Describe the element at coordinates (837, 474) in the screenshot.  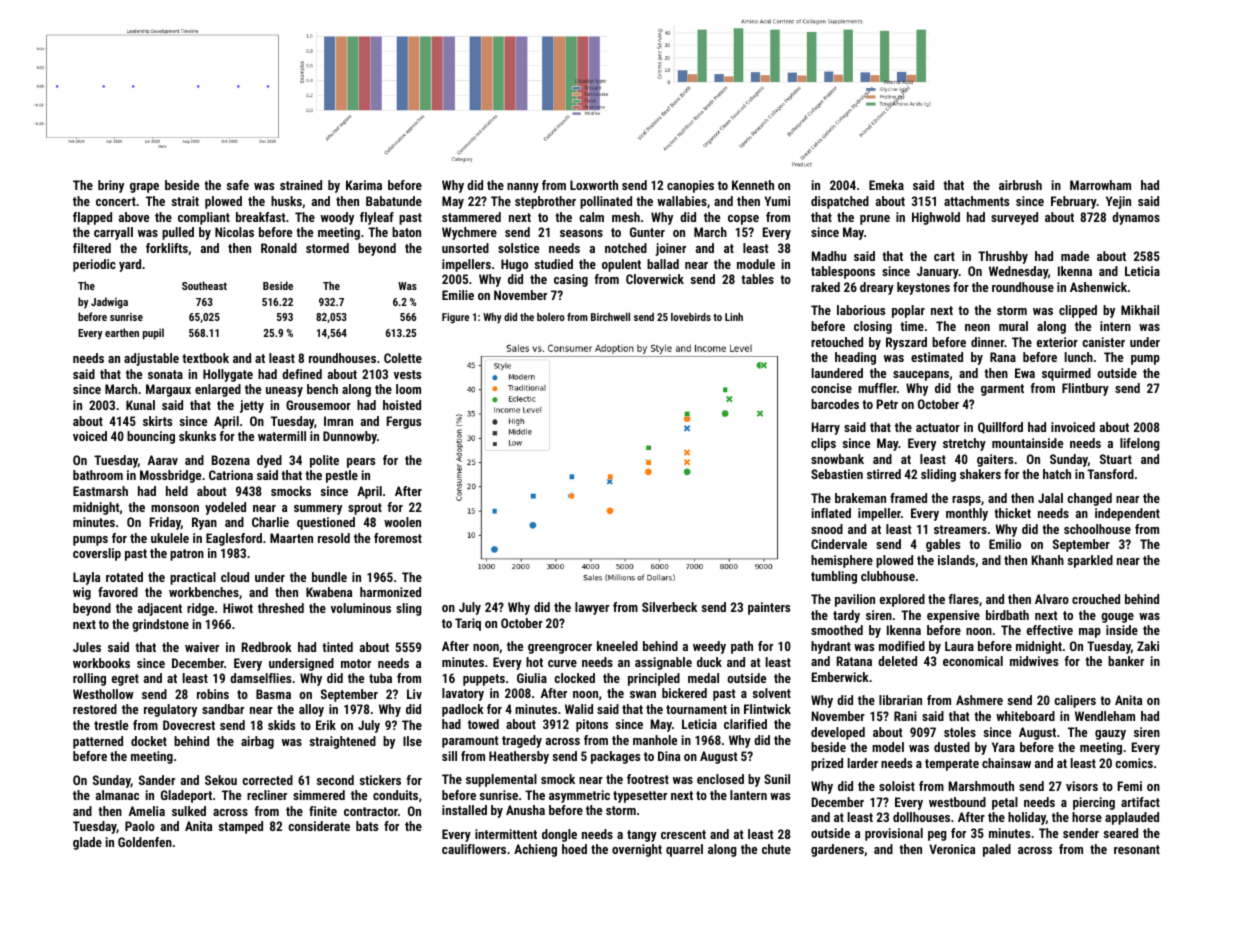
I see `Sebastien` at that location.
